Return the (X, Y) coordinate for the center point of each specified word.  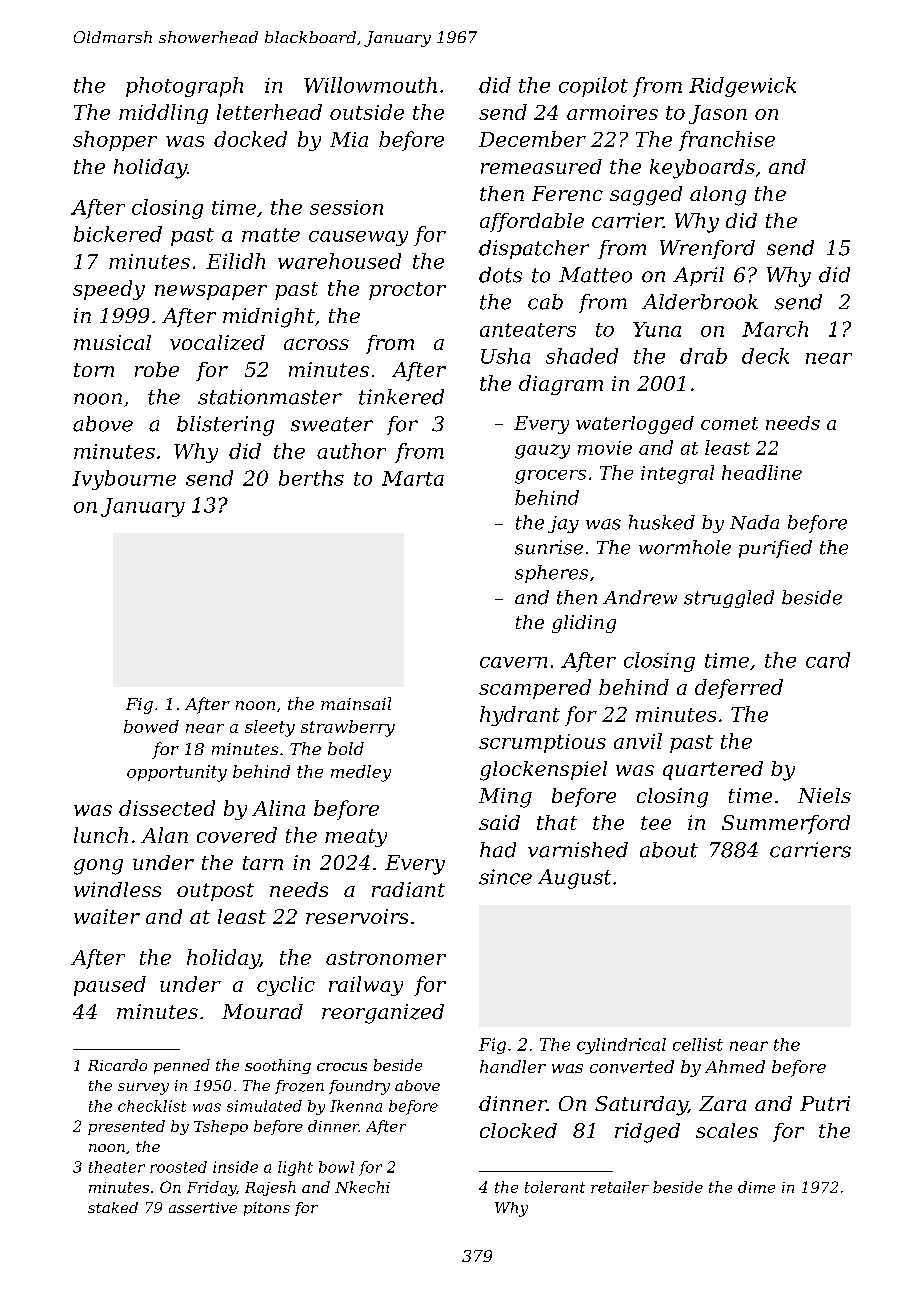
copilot (593, 87)
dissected (167, 808)
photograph (184, 87)
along (718, 196)
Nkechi (362, 1187)
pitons (267, 1209)
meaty (356, 838)
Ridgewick (742, 87)
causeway (358, 238)
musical (112, 342)
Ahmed (735, 1066)
